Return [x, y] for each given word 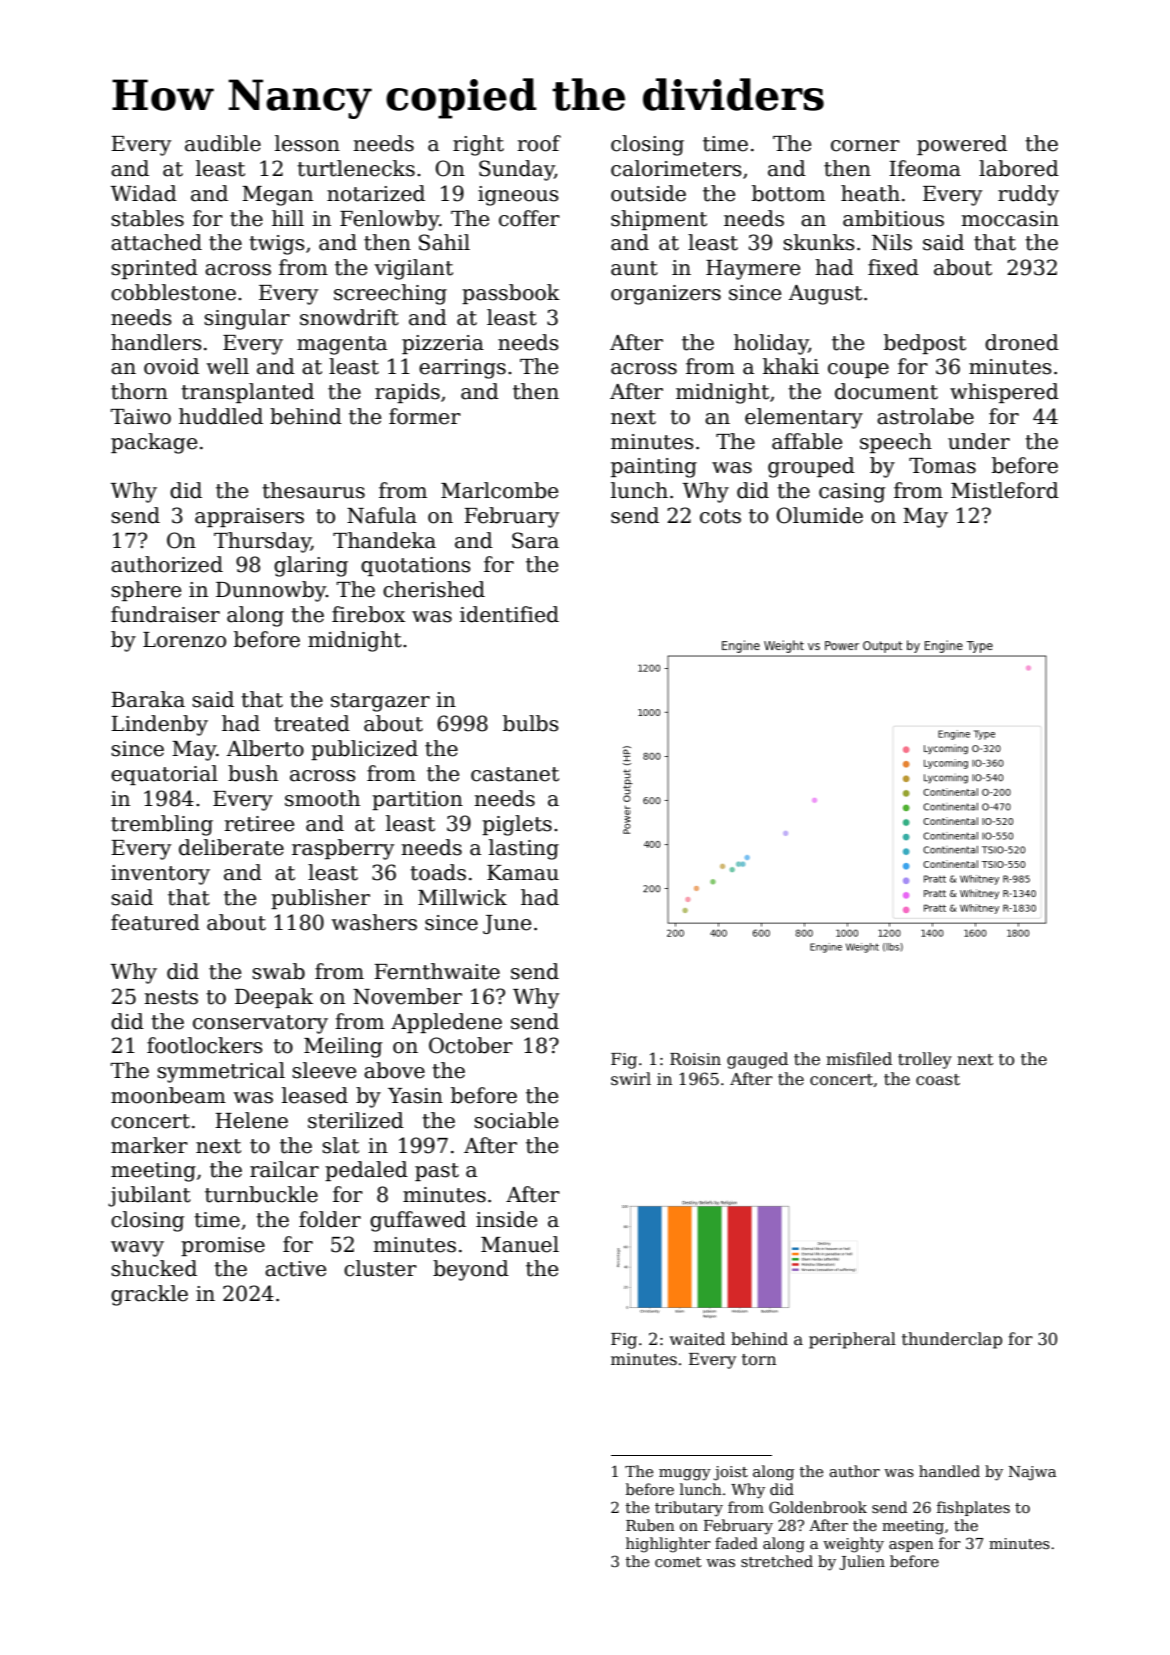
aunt [634, 268]
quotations [415, 566]
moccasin [1010, 219]
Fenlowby [389, 220]
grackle [149, 1295]
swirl [631, 1079]
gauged [757, 1060]
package [154, 443]
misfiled [859, 1059]
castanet [515, 774]
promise [223, 1246]
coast [938, 1080]
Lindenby [159, 725]
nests [171, 997]
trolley [925, 1060]
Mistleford [1005, 490]
